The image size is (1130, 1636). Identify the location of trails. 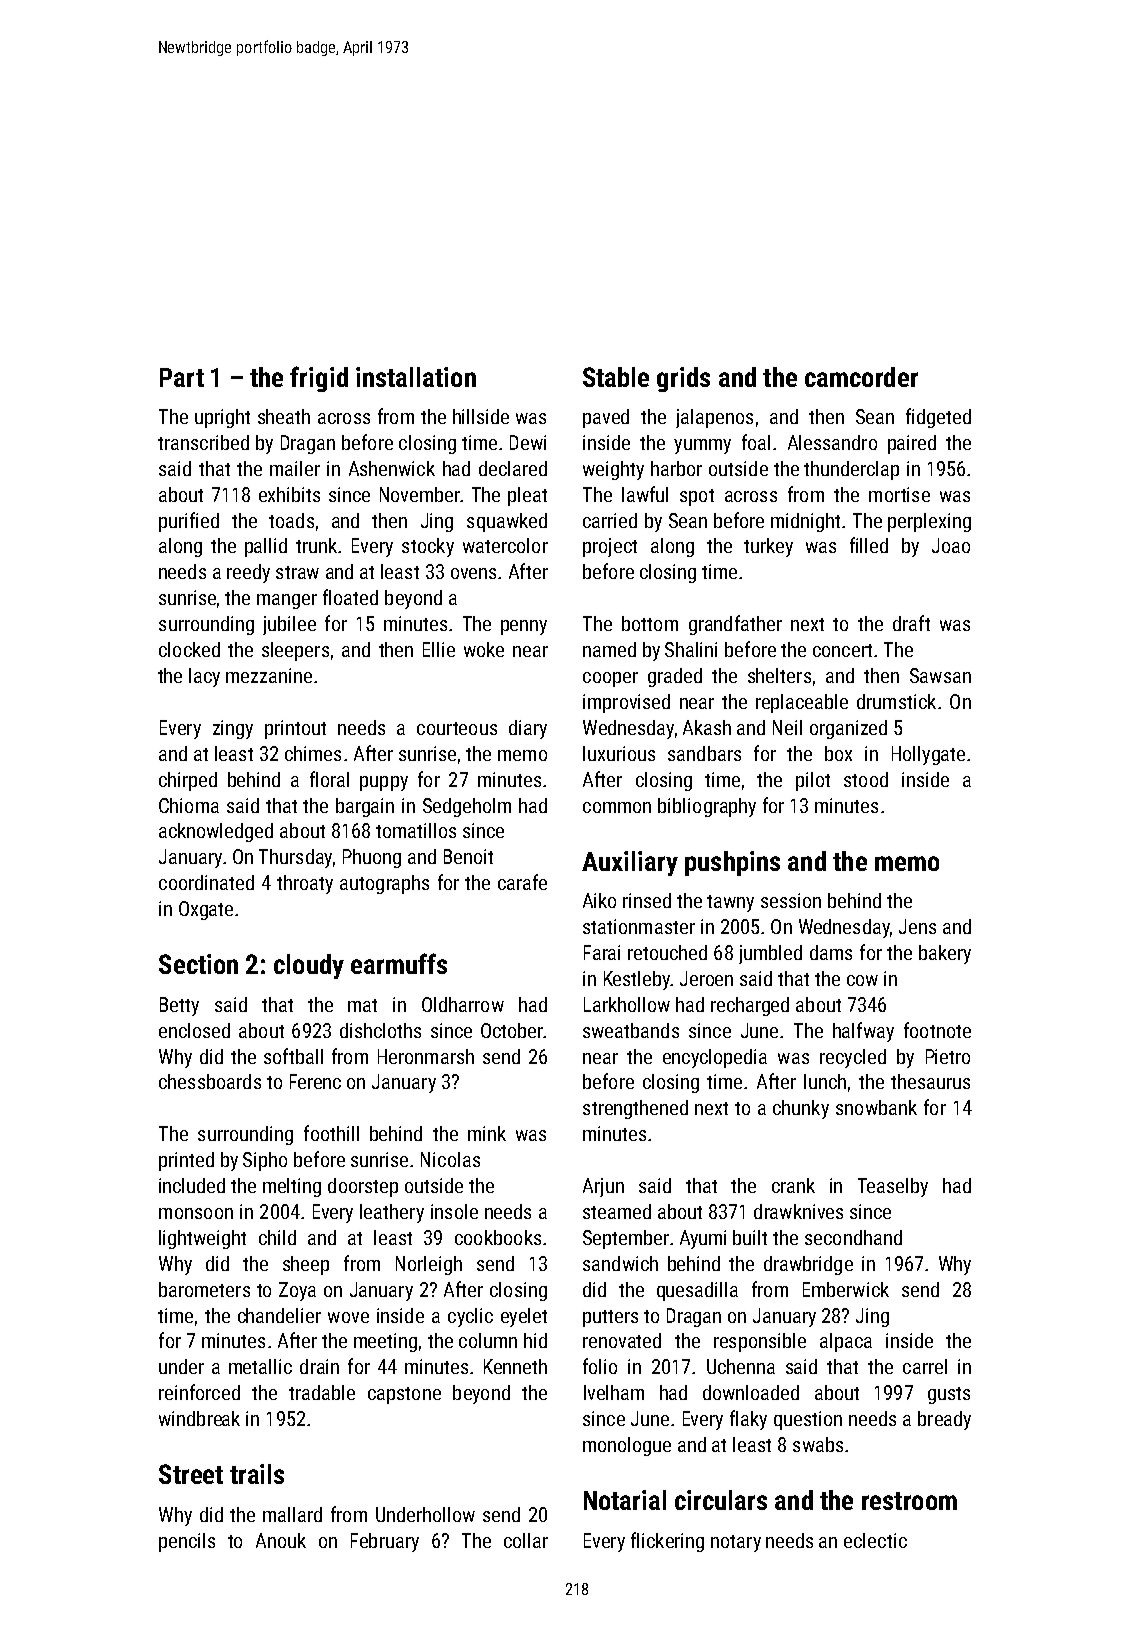
(257, 1474).
